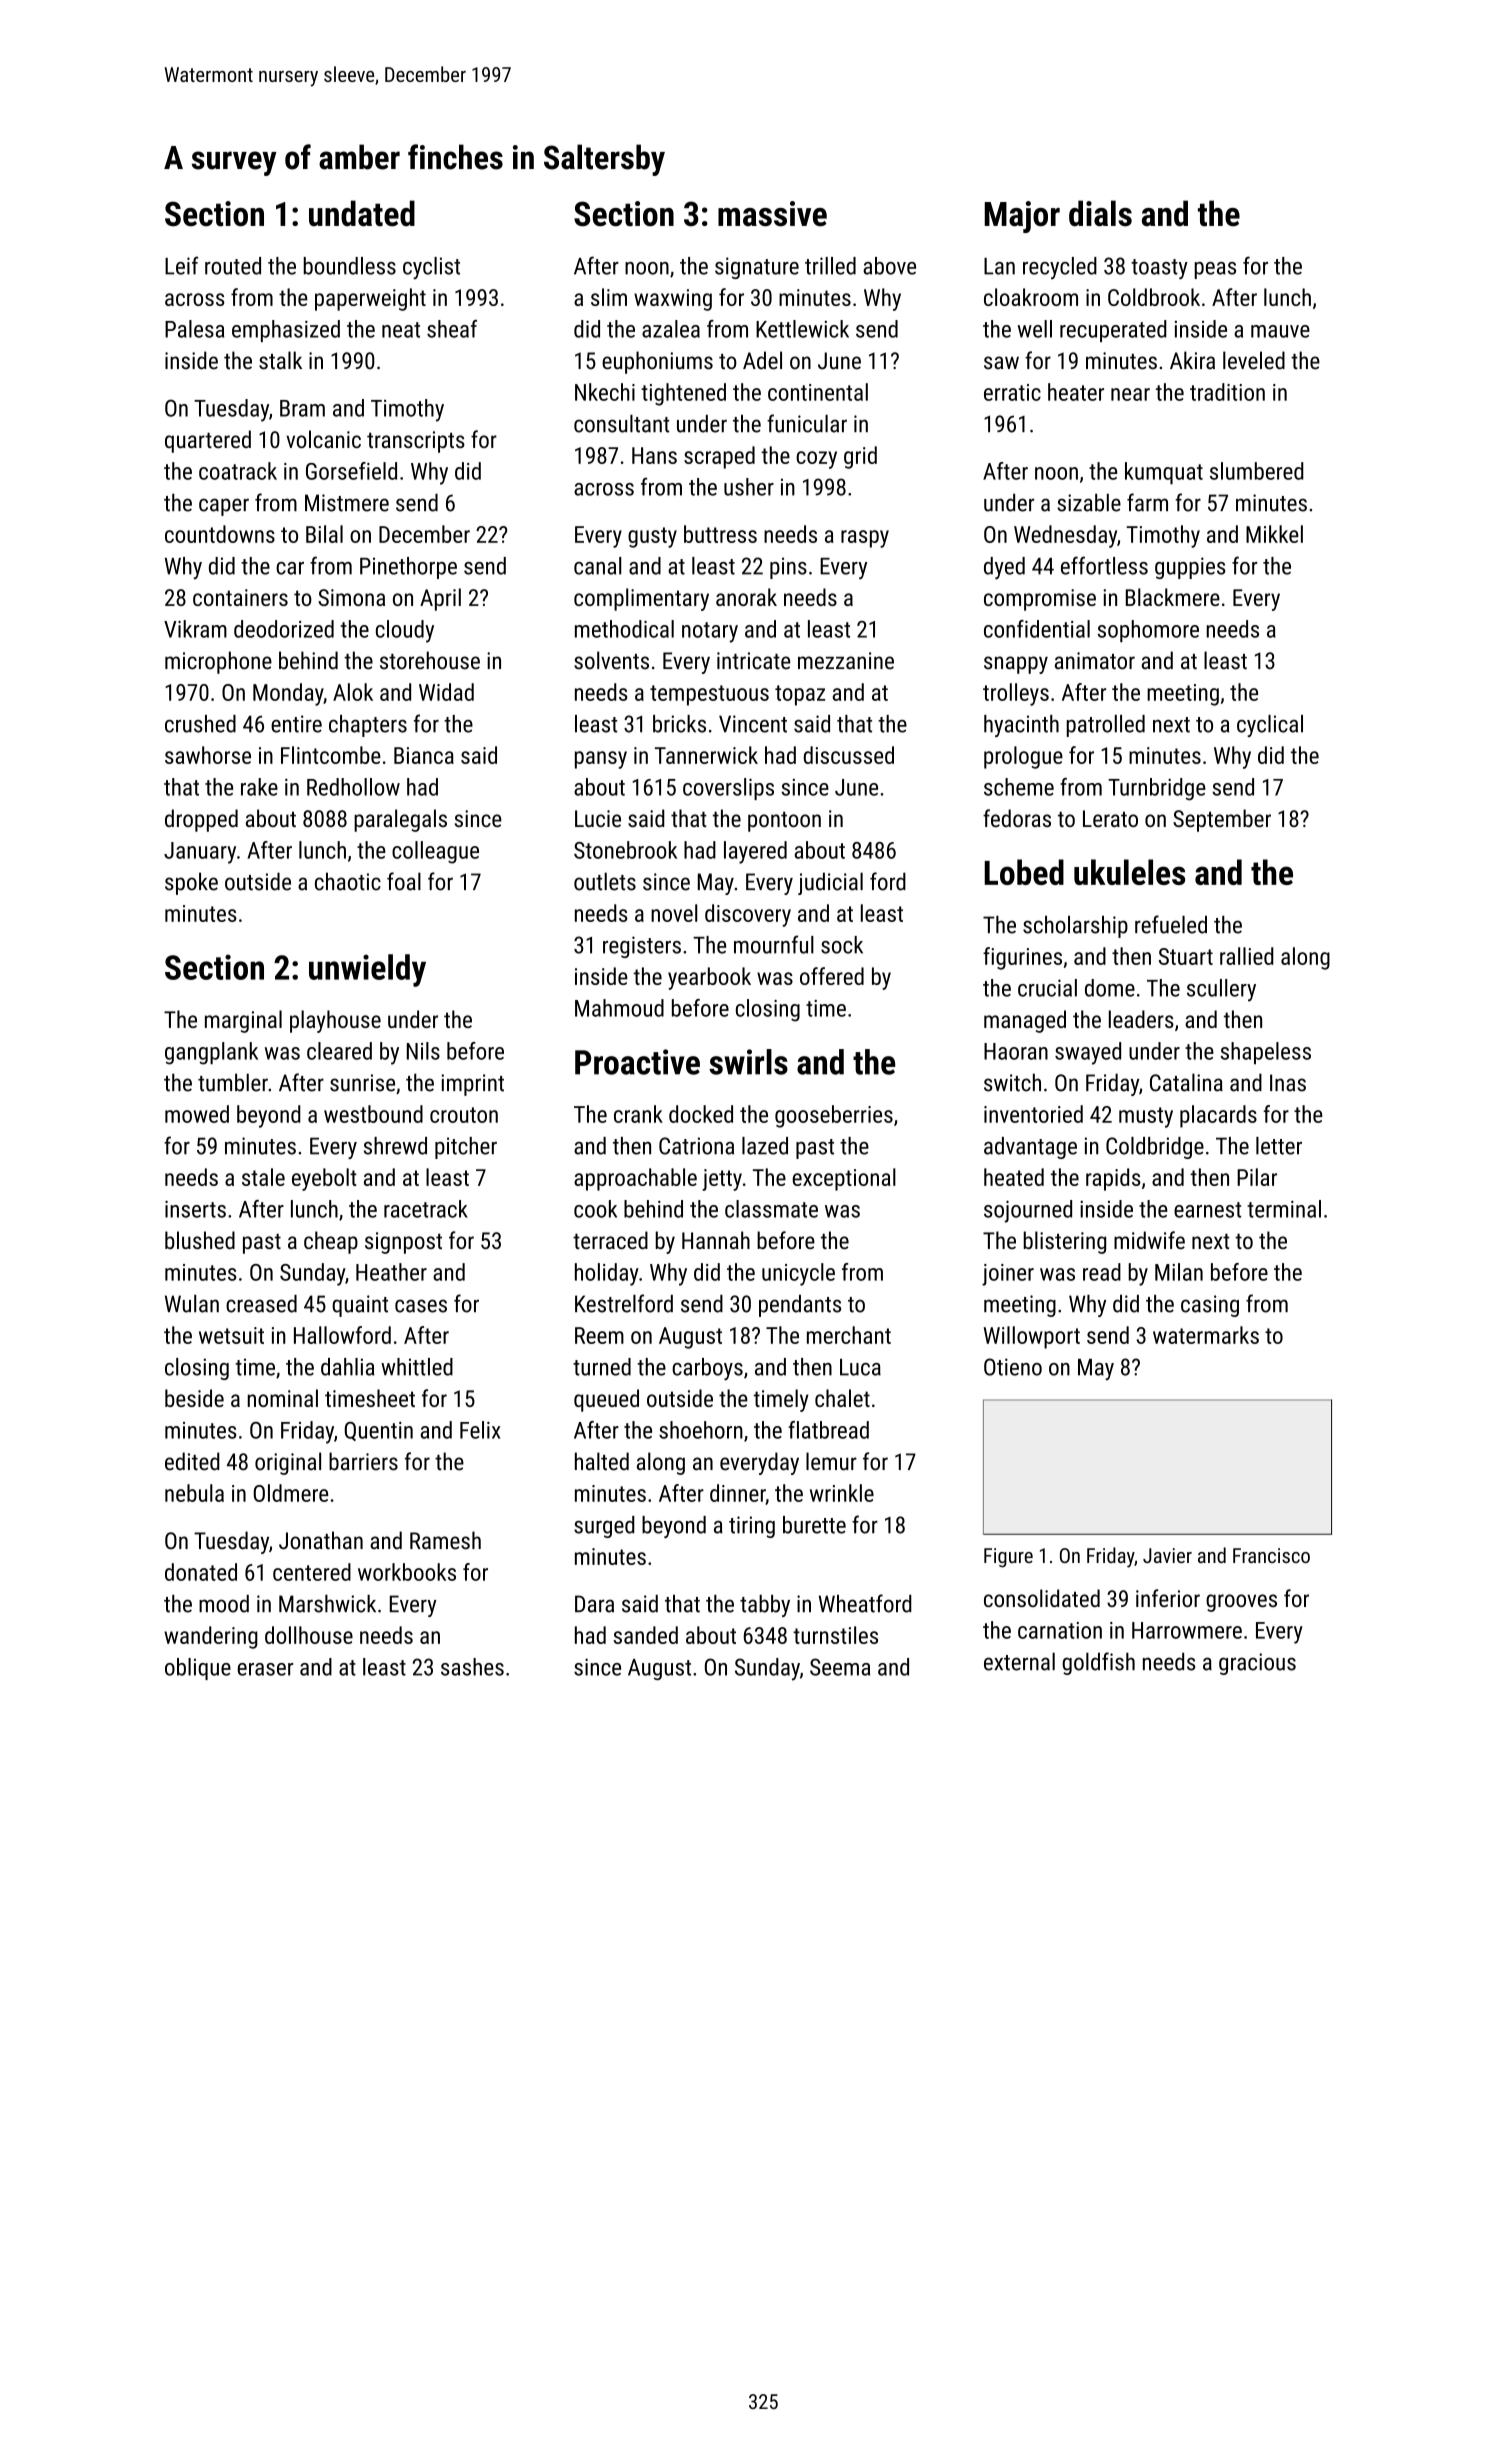 Image resolution: width=1496 pixels, height=2464 pixels. What do you see at coordinates (716, 1240) in the screenshot?
I see `Hannah` at bounding box center [716, 1240].
